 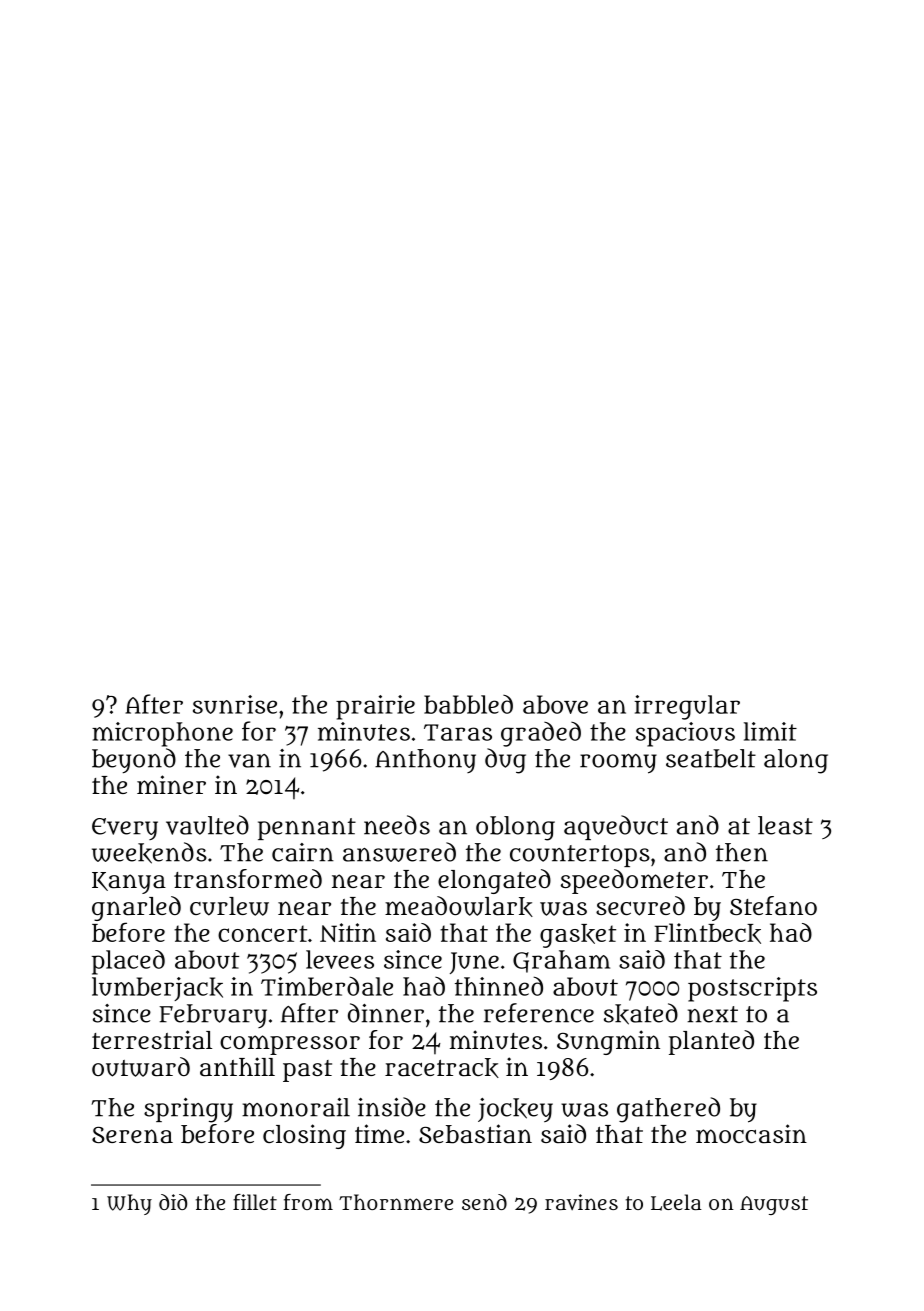 I want to click on irregular, so click(x=687, y=707).
